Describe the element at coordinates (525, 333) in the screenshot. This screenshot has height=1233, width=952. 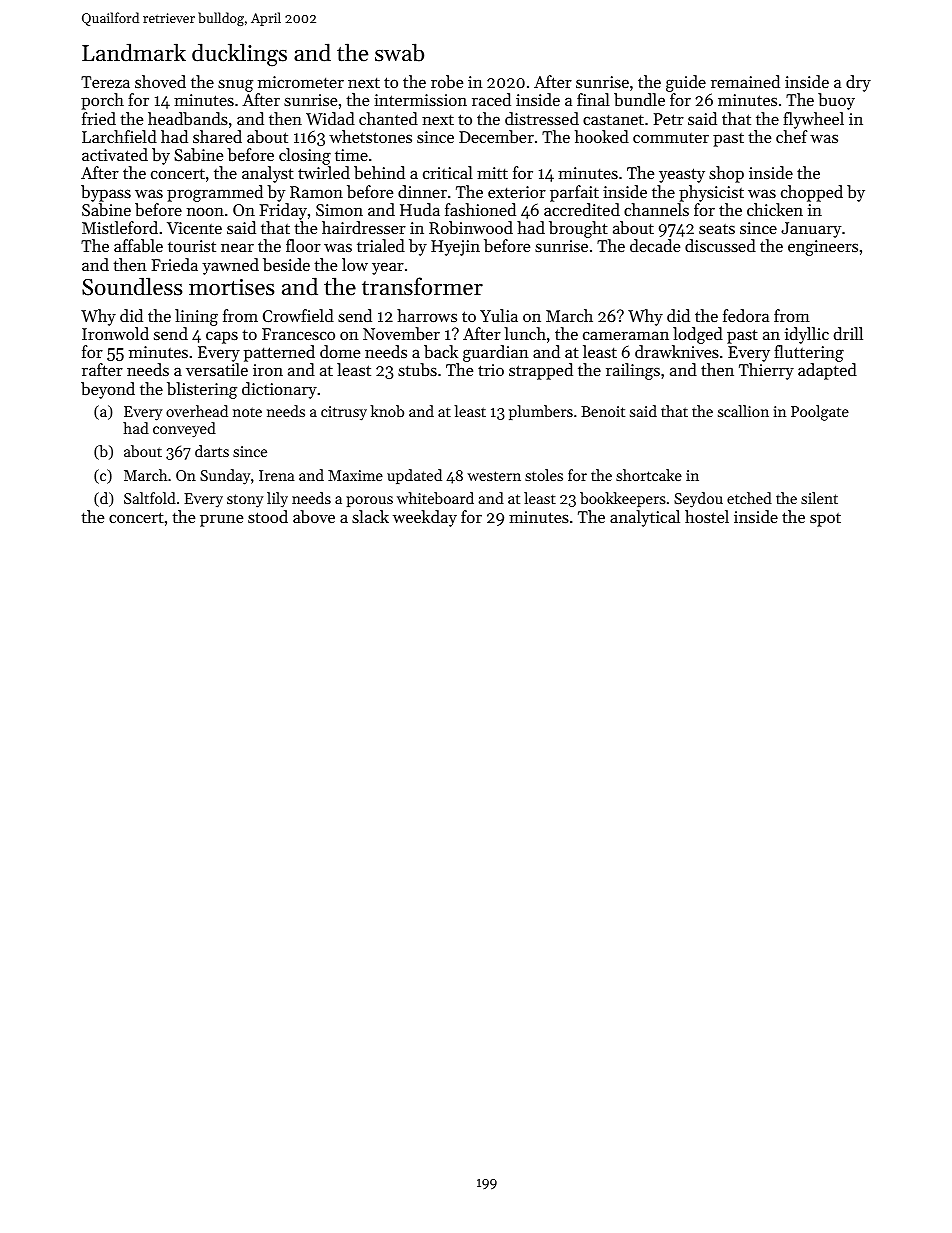
I see `lunch` at that location.
